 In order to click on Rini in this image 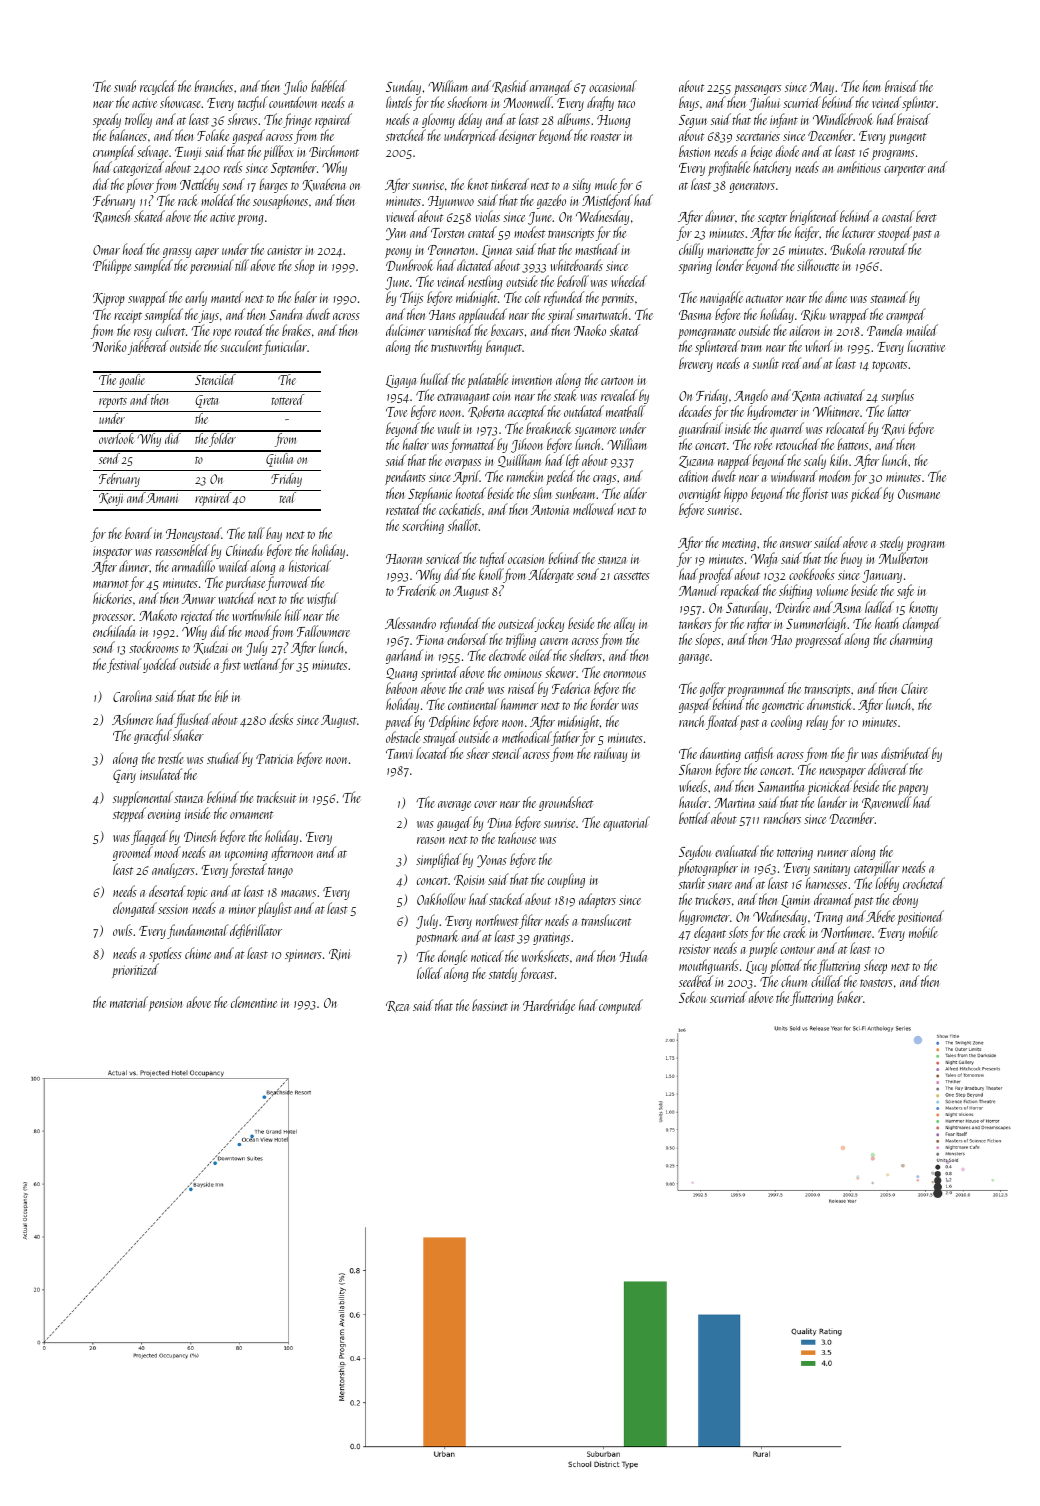, I will do `click(339, 954)`.
